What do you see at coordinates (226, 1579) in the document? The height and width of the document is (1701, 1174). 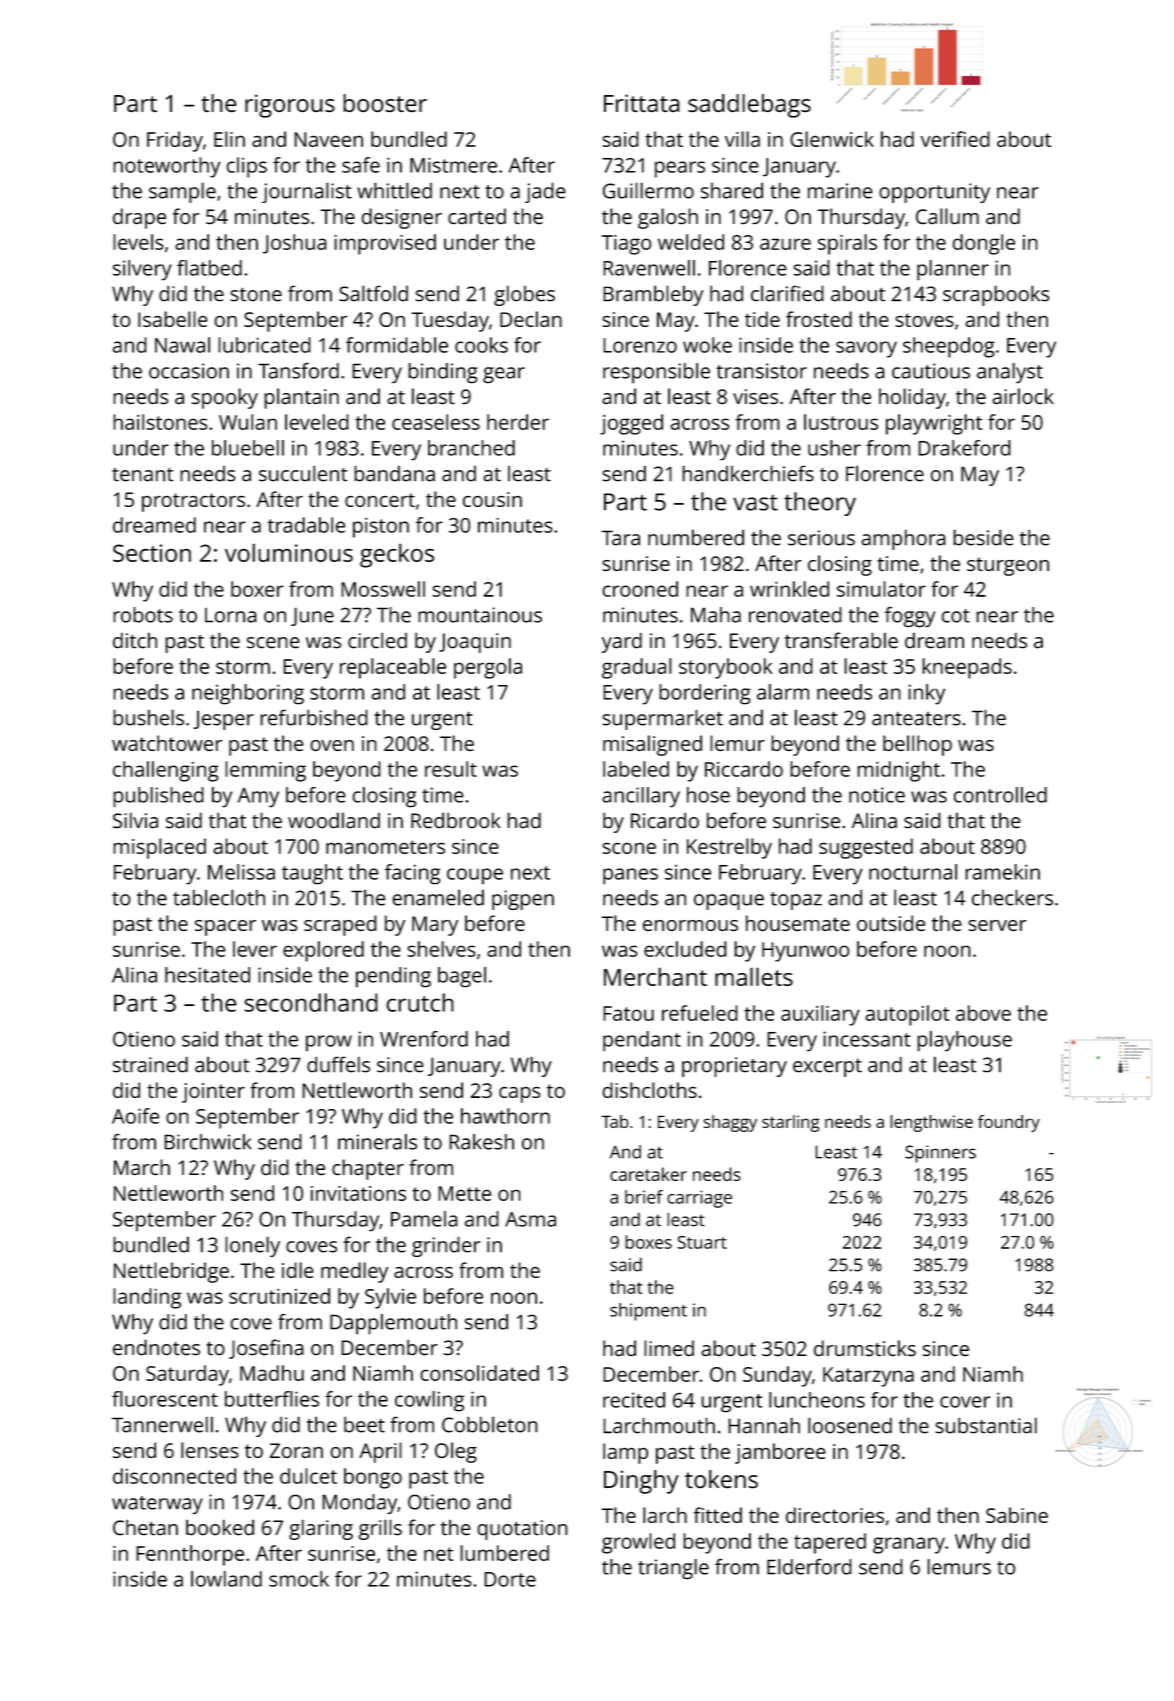 I see `lowland` at bounding box center [226, 1579].
